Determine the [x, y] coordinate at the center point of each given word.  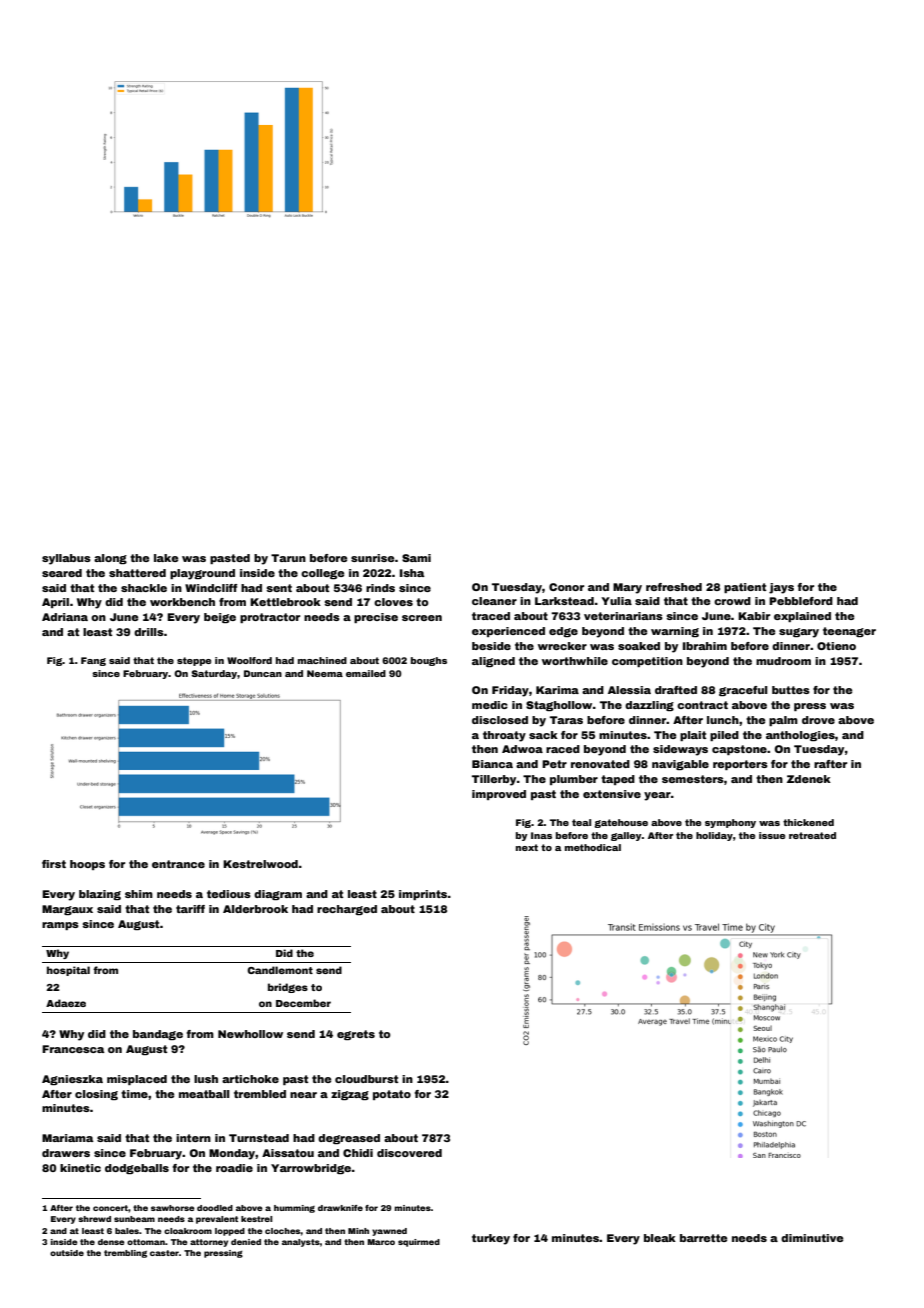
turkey [491, 1239]
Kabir [754, 616]
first [54, 864]
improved [499, 795]
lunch [723, 720]
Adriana [65, 617]
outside [67, 1253]
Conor [566, 587]
